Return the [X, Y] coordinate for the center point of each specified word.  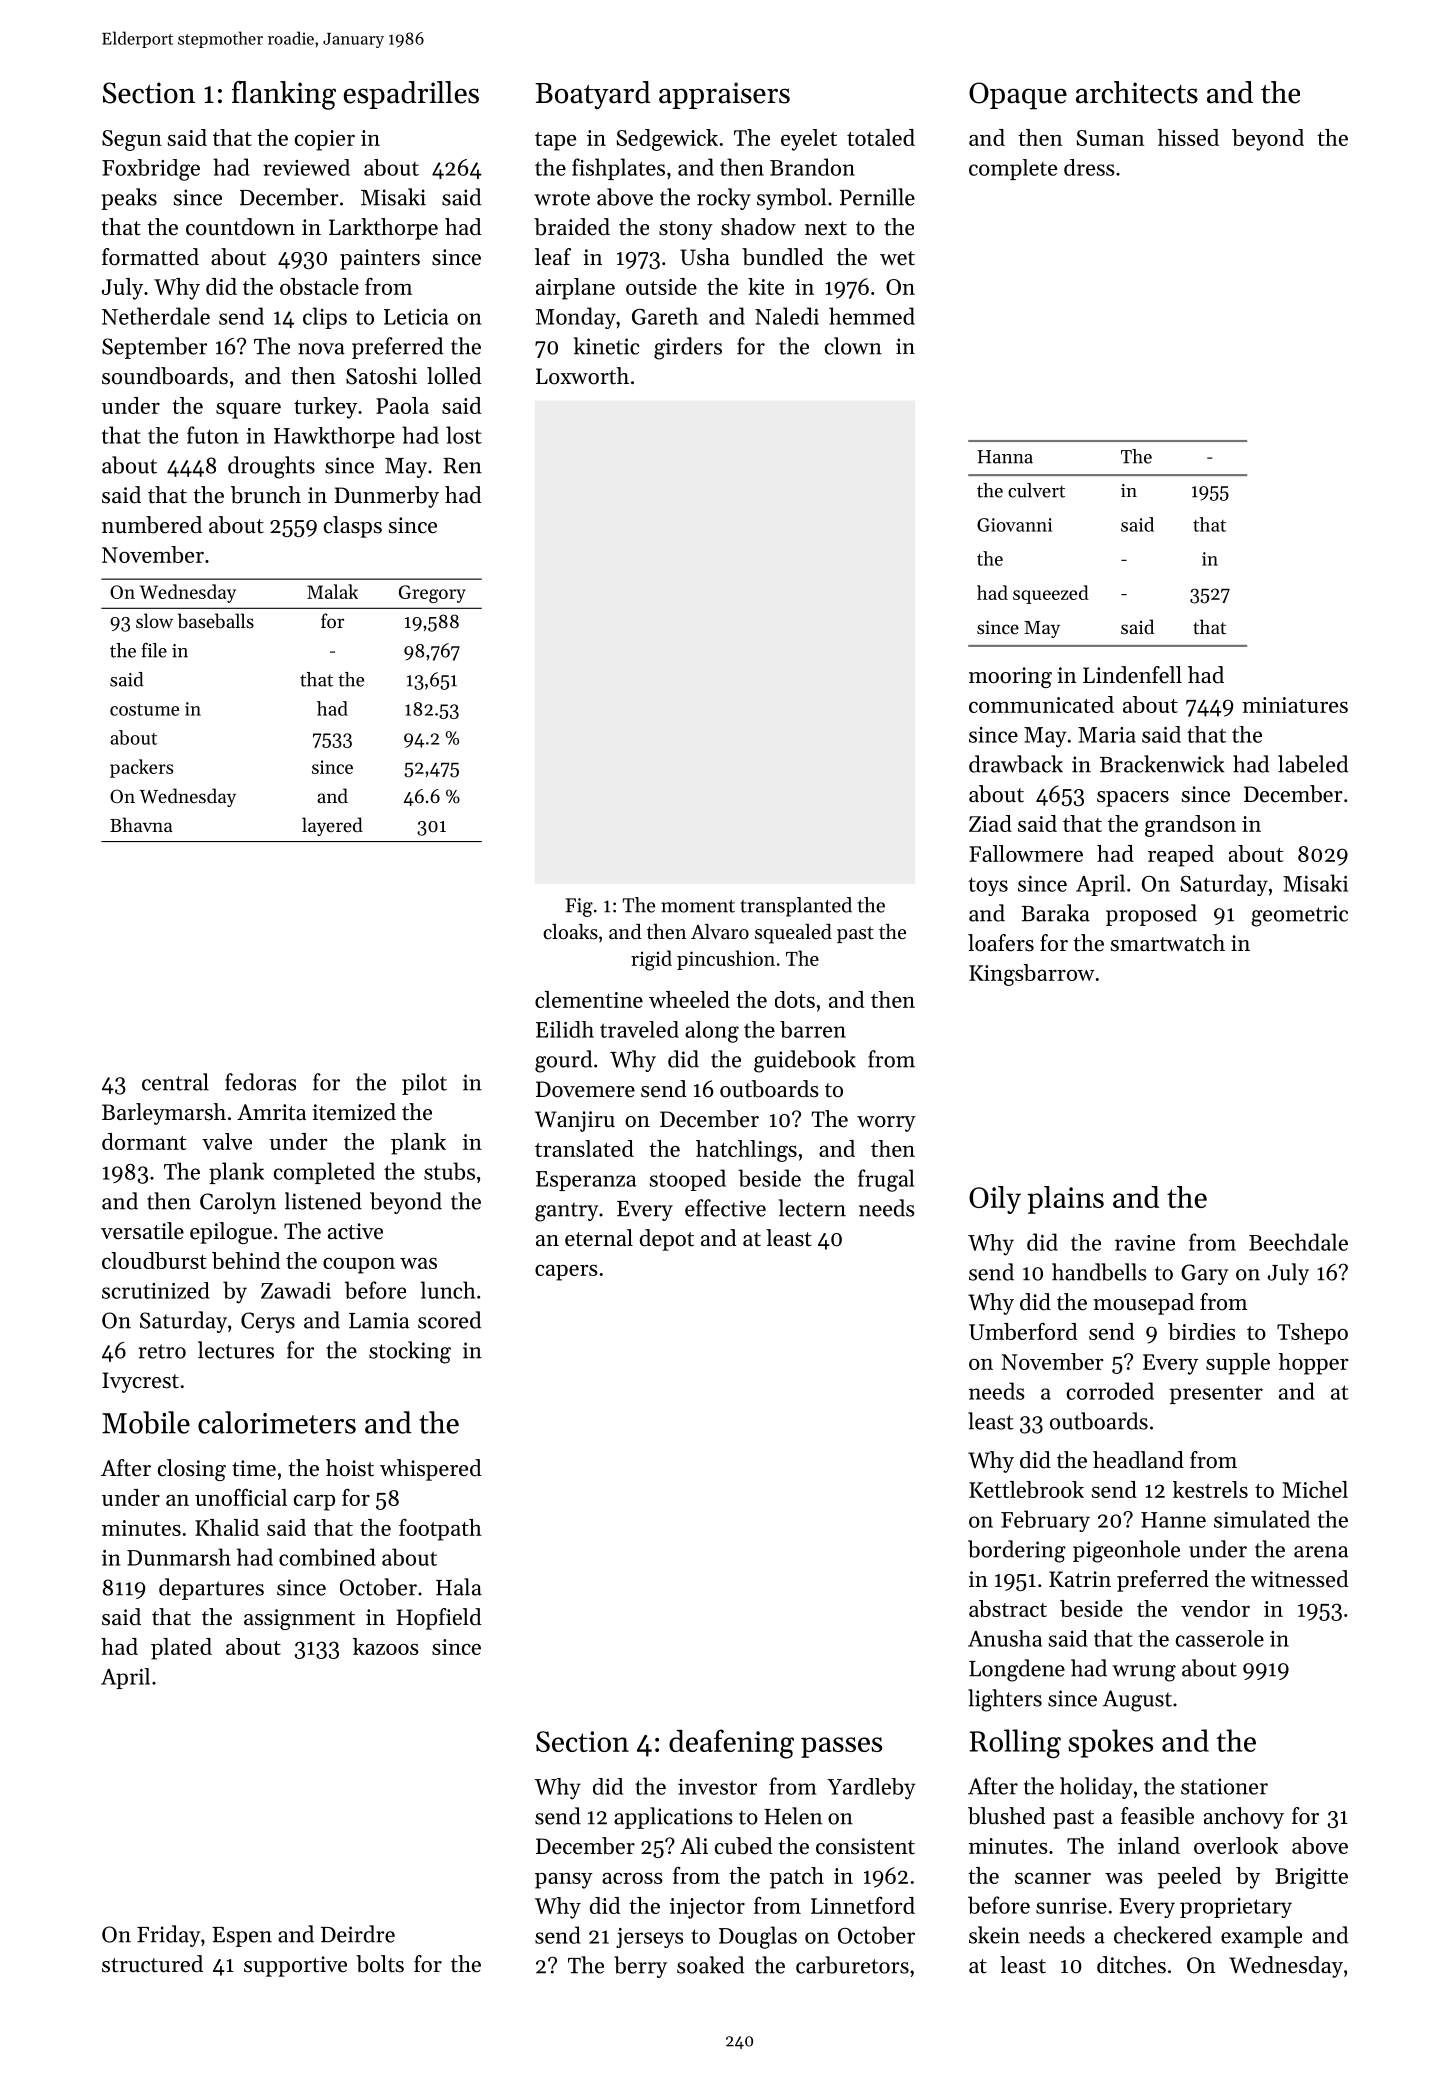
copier [325, 140]
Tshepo [1312, 1334]
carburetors [852, 1965]
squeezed [1051, 594]
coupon [359, 1266]
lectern [812, 1208]
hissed [1188, 137]
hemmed [872, 316]
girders [688, 348]
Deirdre [358, 1934]
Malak [332, 591]
